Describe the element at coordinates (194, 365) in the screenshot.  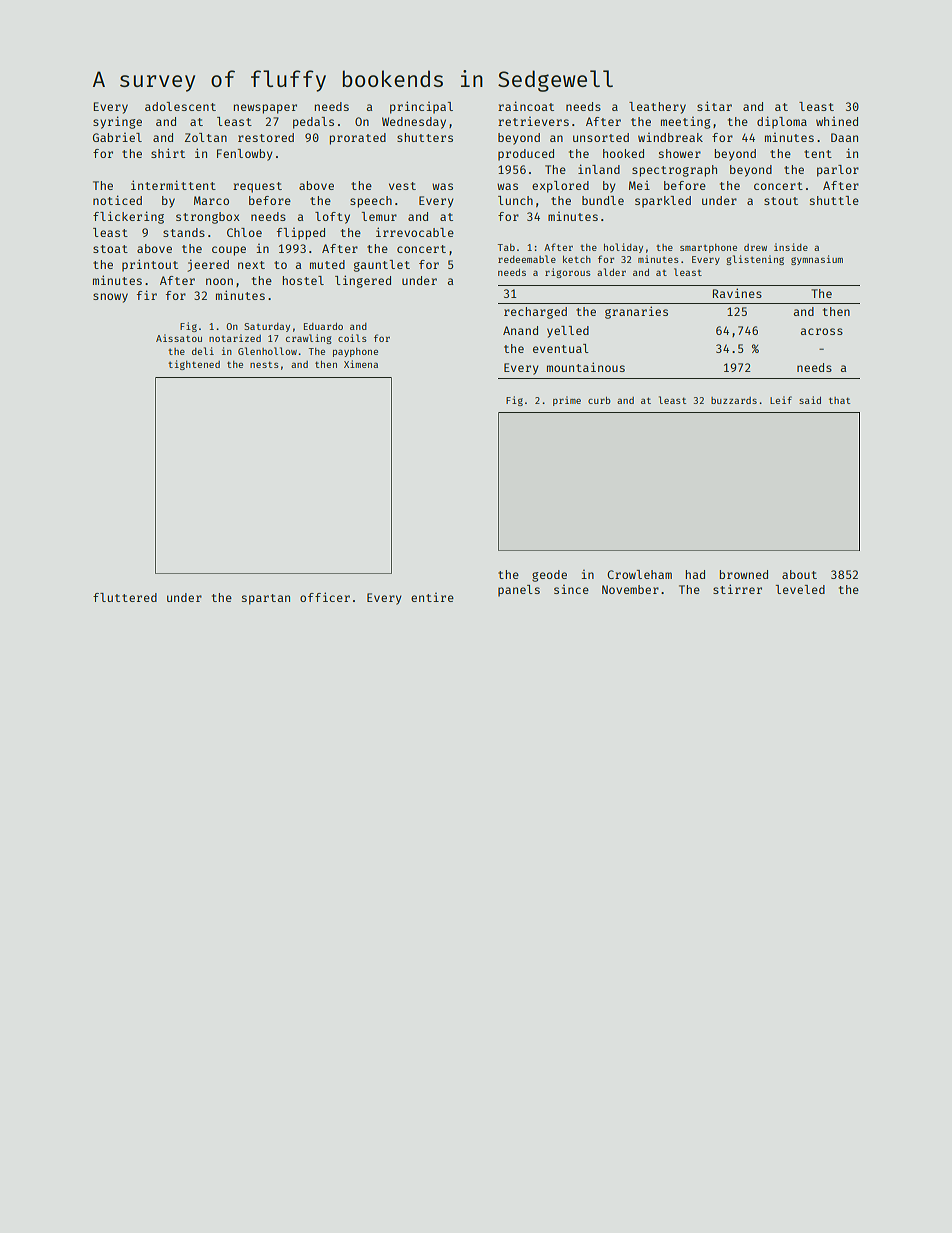
I see `tightened` at that location.
